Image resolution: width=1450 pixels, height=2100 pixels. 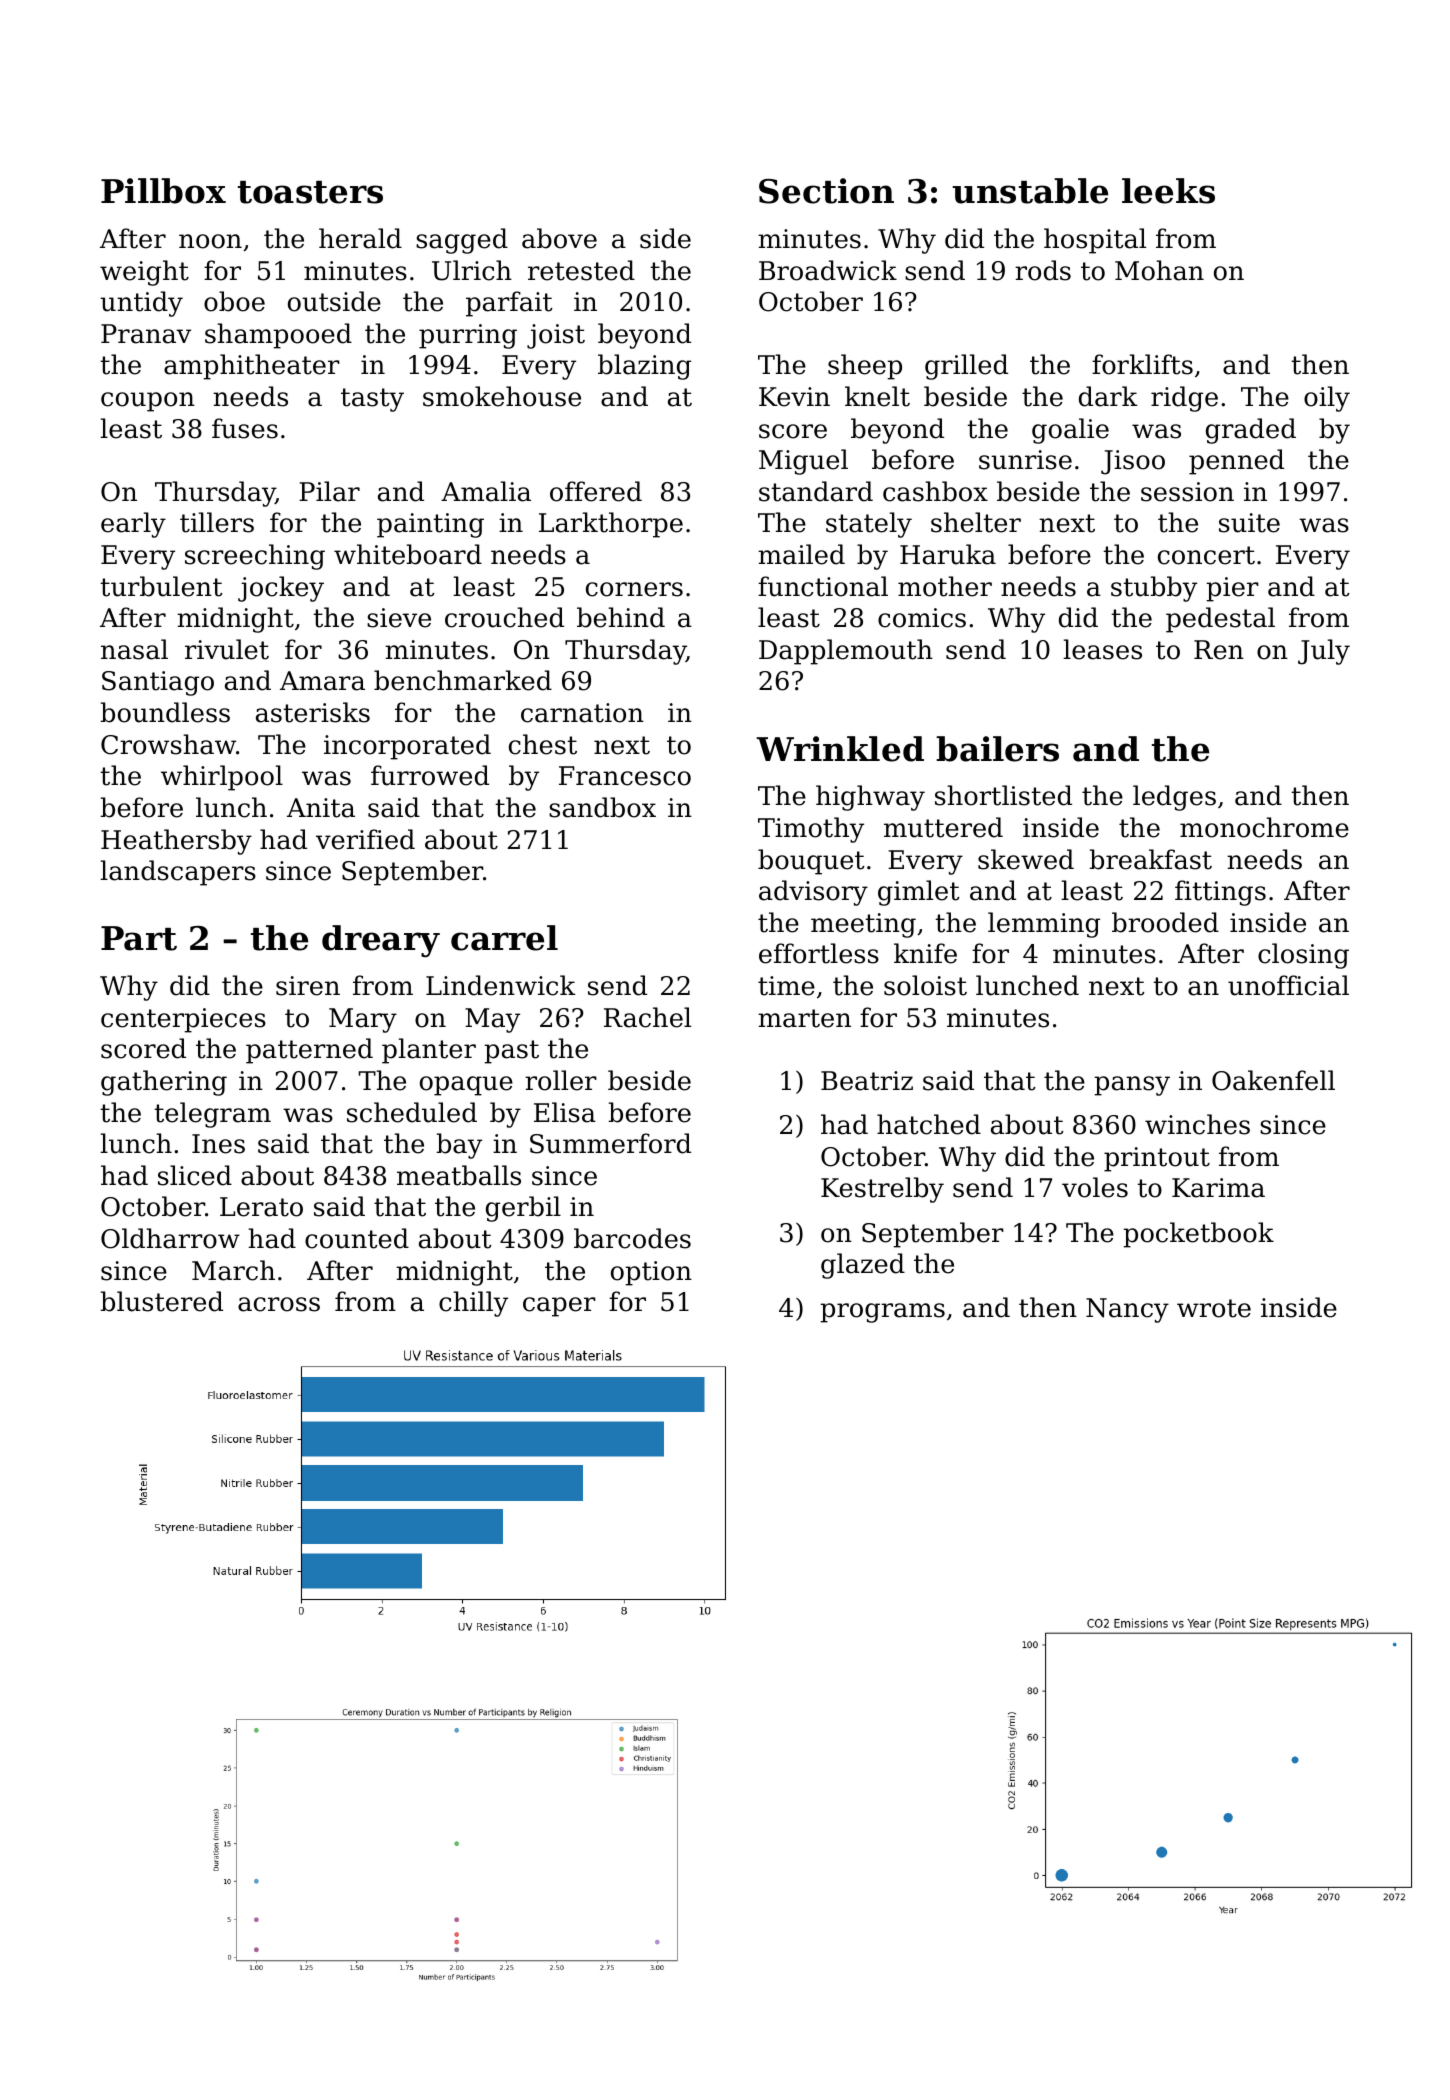 What do you see at coordinates (502, 396) in the page?
I see `smokehouse` at bounding box center [502, 396].
